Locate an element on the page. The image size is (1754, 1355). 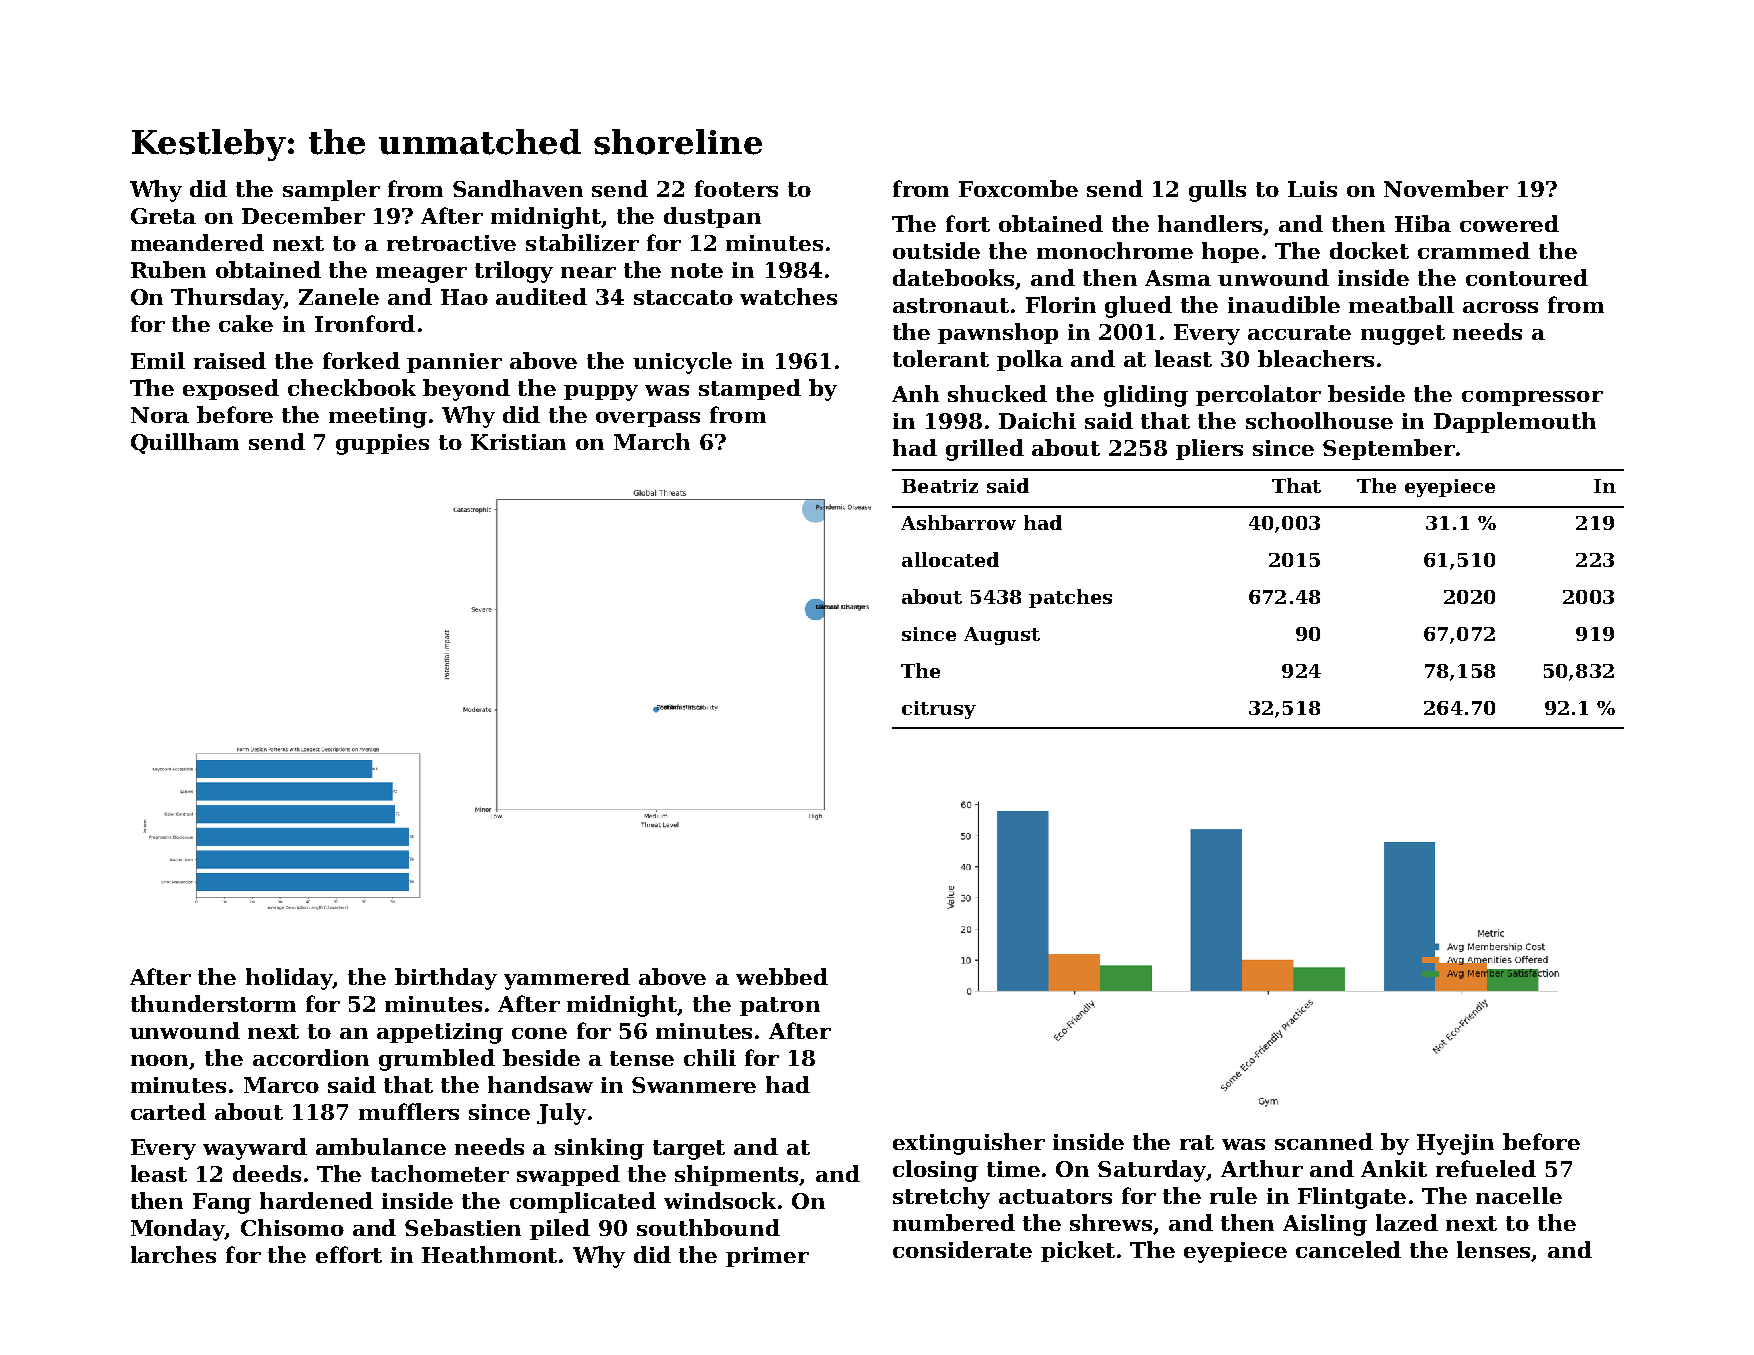
contoured is located at coordinates (1527, 277).
